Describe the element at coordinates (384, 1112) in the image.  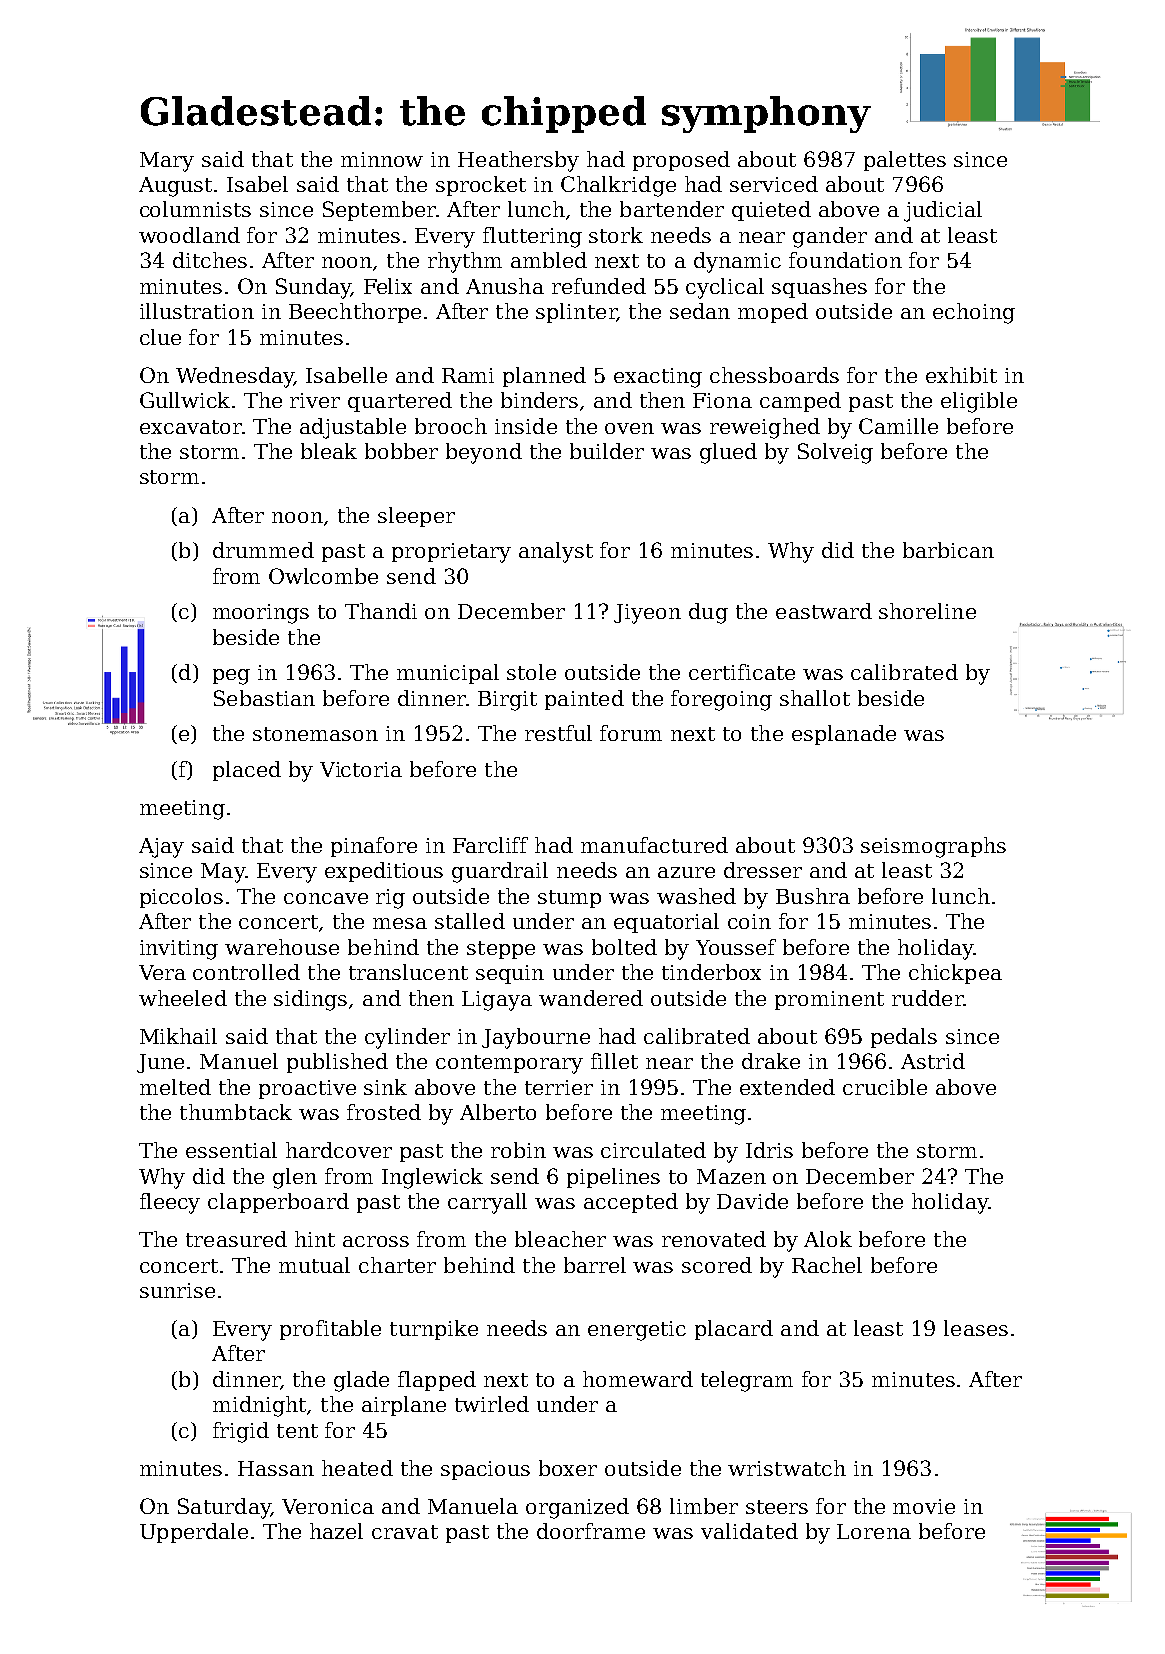
I see `frosted` at that location.
